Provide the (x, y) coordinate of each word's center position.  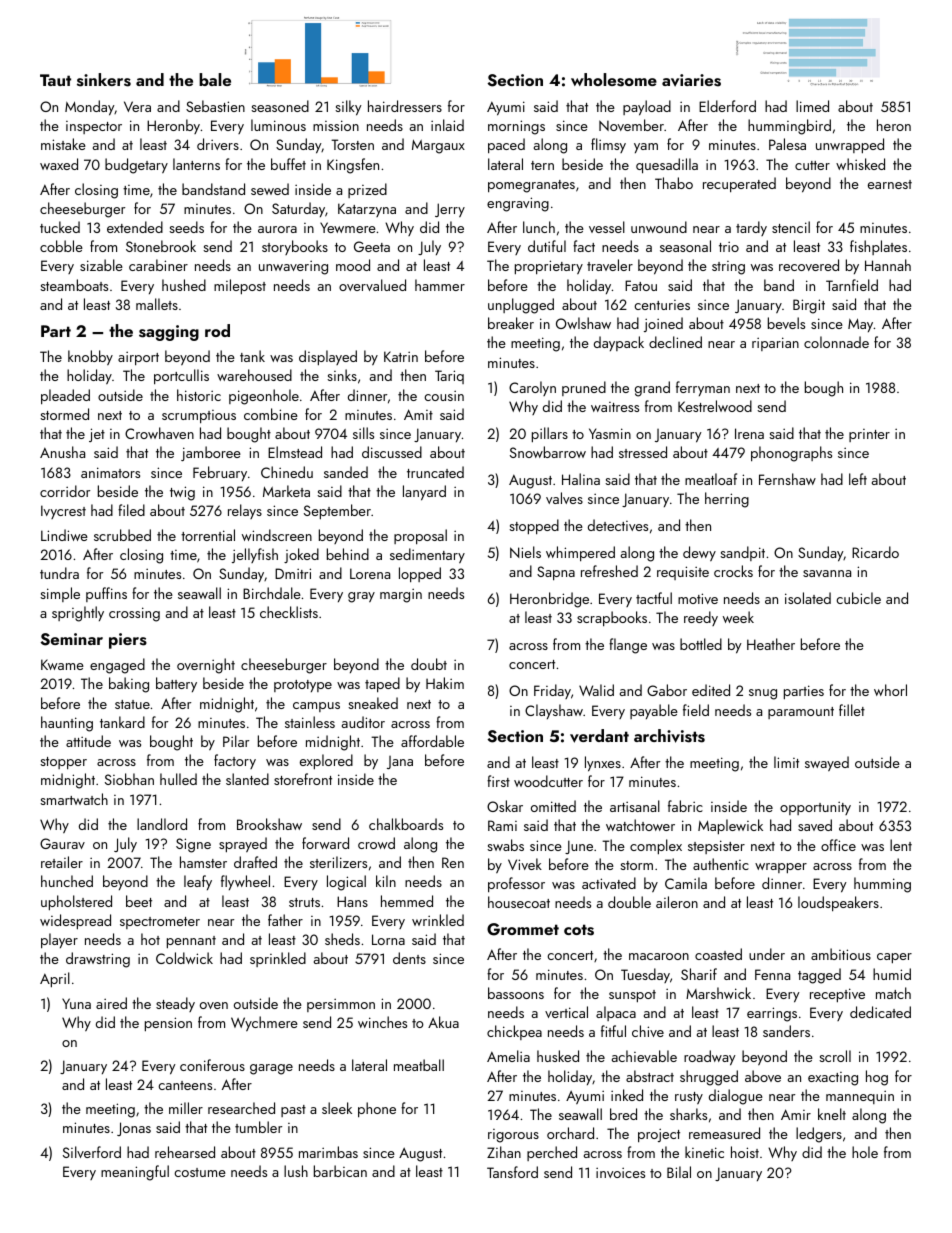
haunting (67, 724)
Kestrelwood (715, 406)
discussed (392, 452)
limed (812, 106)
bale (215, 79)
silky (348, 108)
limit (786, 762)
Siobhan (129, 779)
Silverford (92, 1152)
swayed (827, 763)
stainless (310, 722)
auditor (363, 722)
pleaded (65, 396)
